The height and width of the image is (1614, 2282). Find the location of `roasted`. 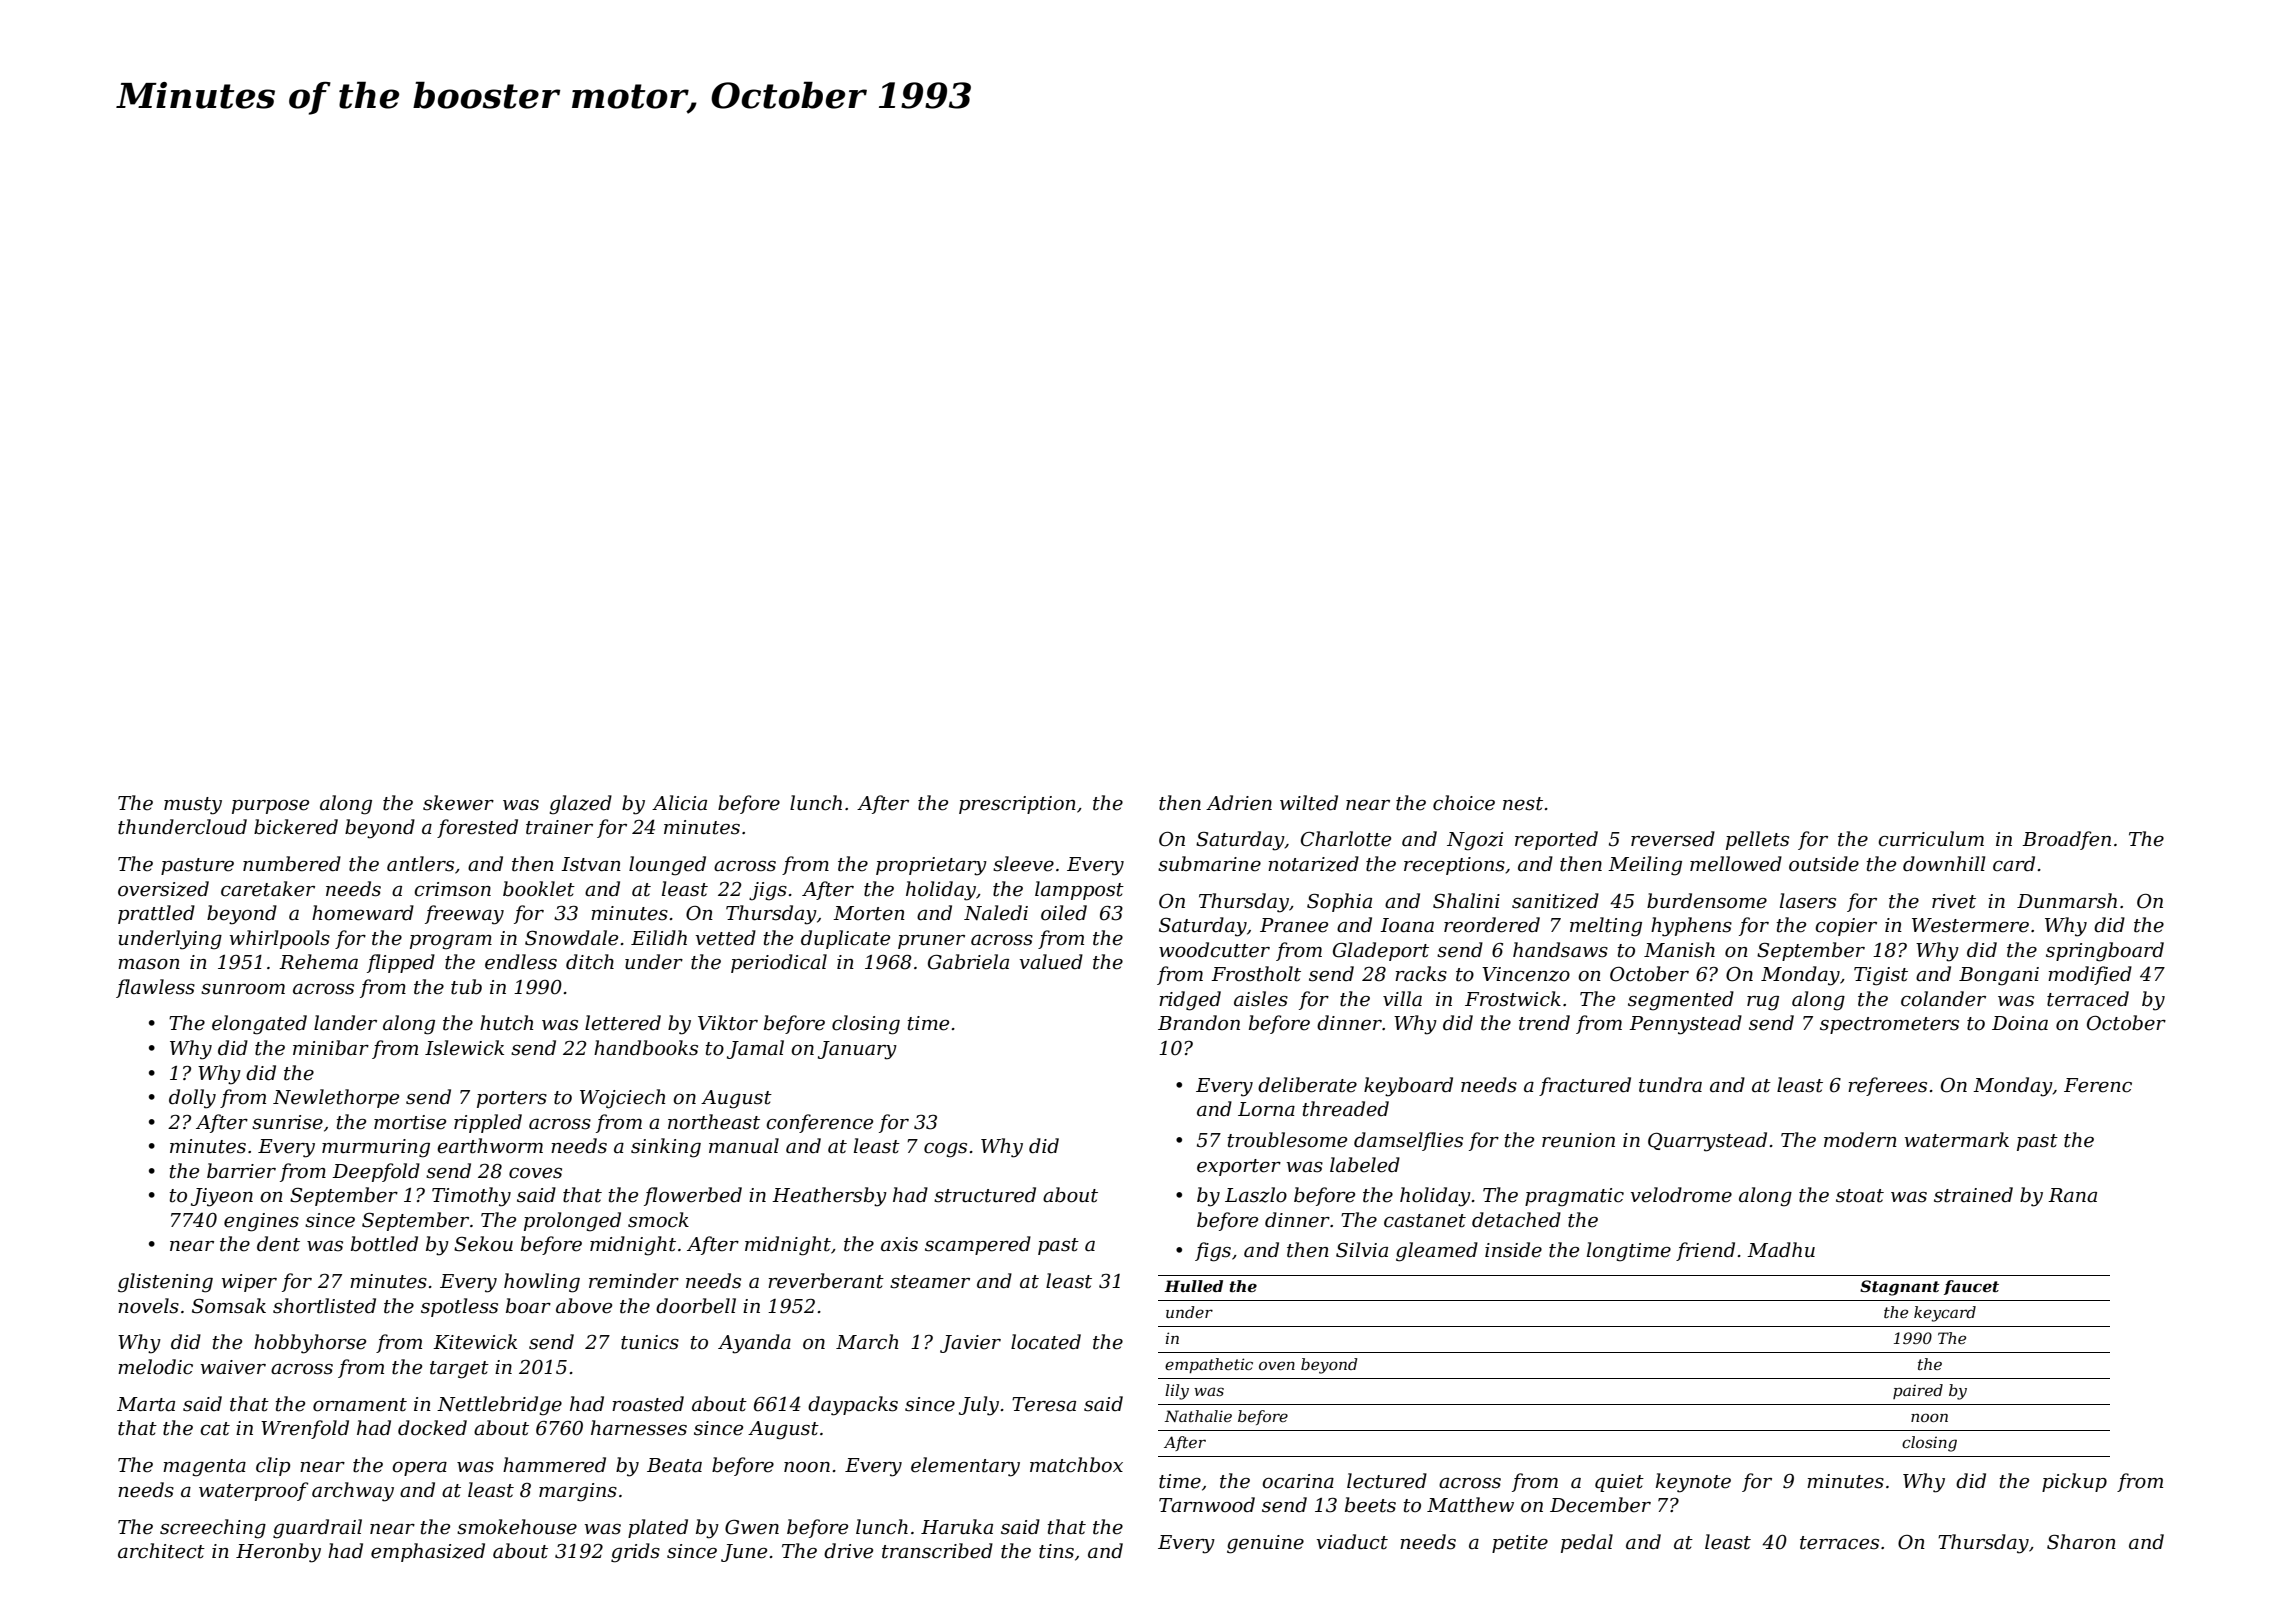

roasted is located at coordinates (648, 1404).
